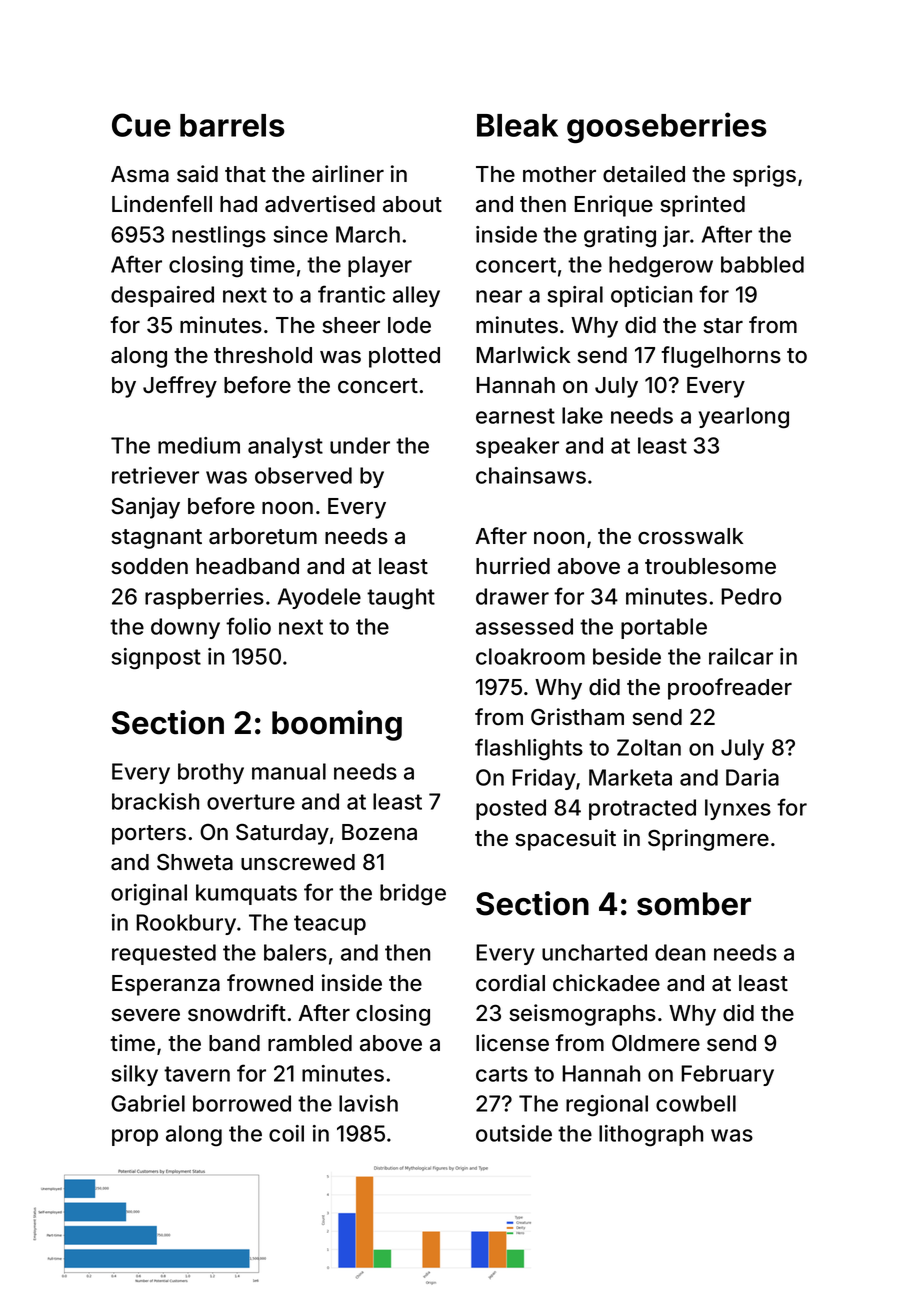 This screenshot has height=1311, width=924. I want to click on player, so click(380, 266).
